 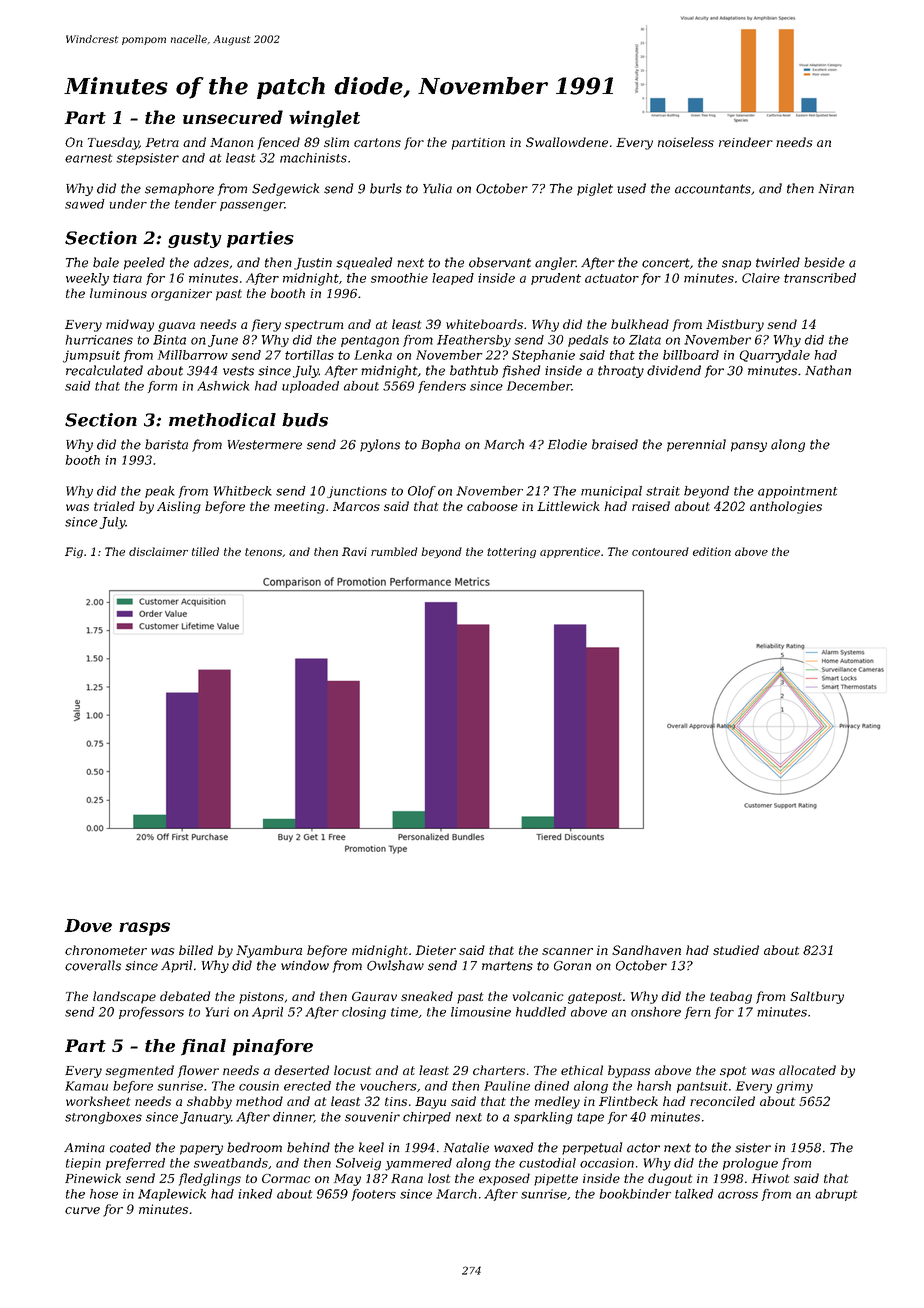 I want to click on apprentice, so click(x=570, y=552).
